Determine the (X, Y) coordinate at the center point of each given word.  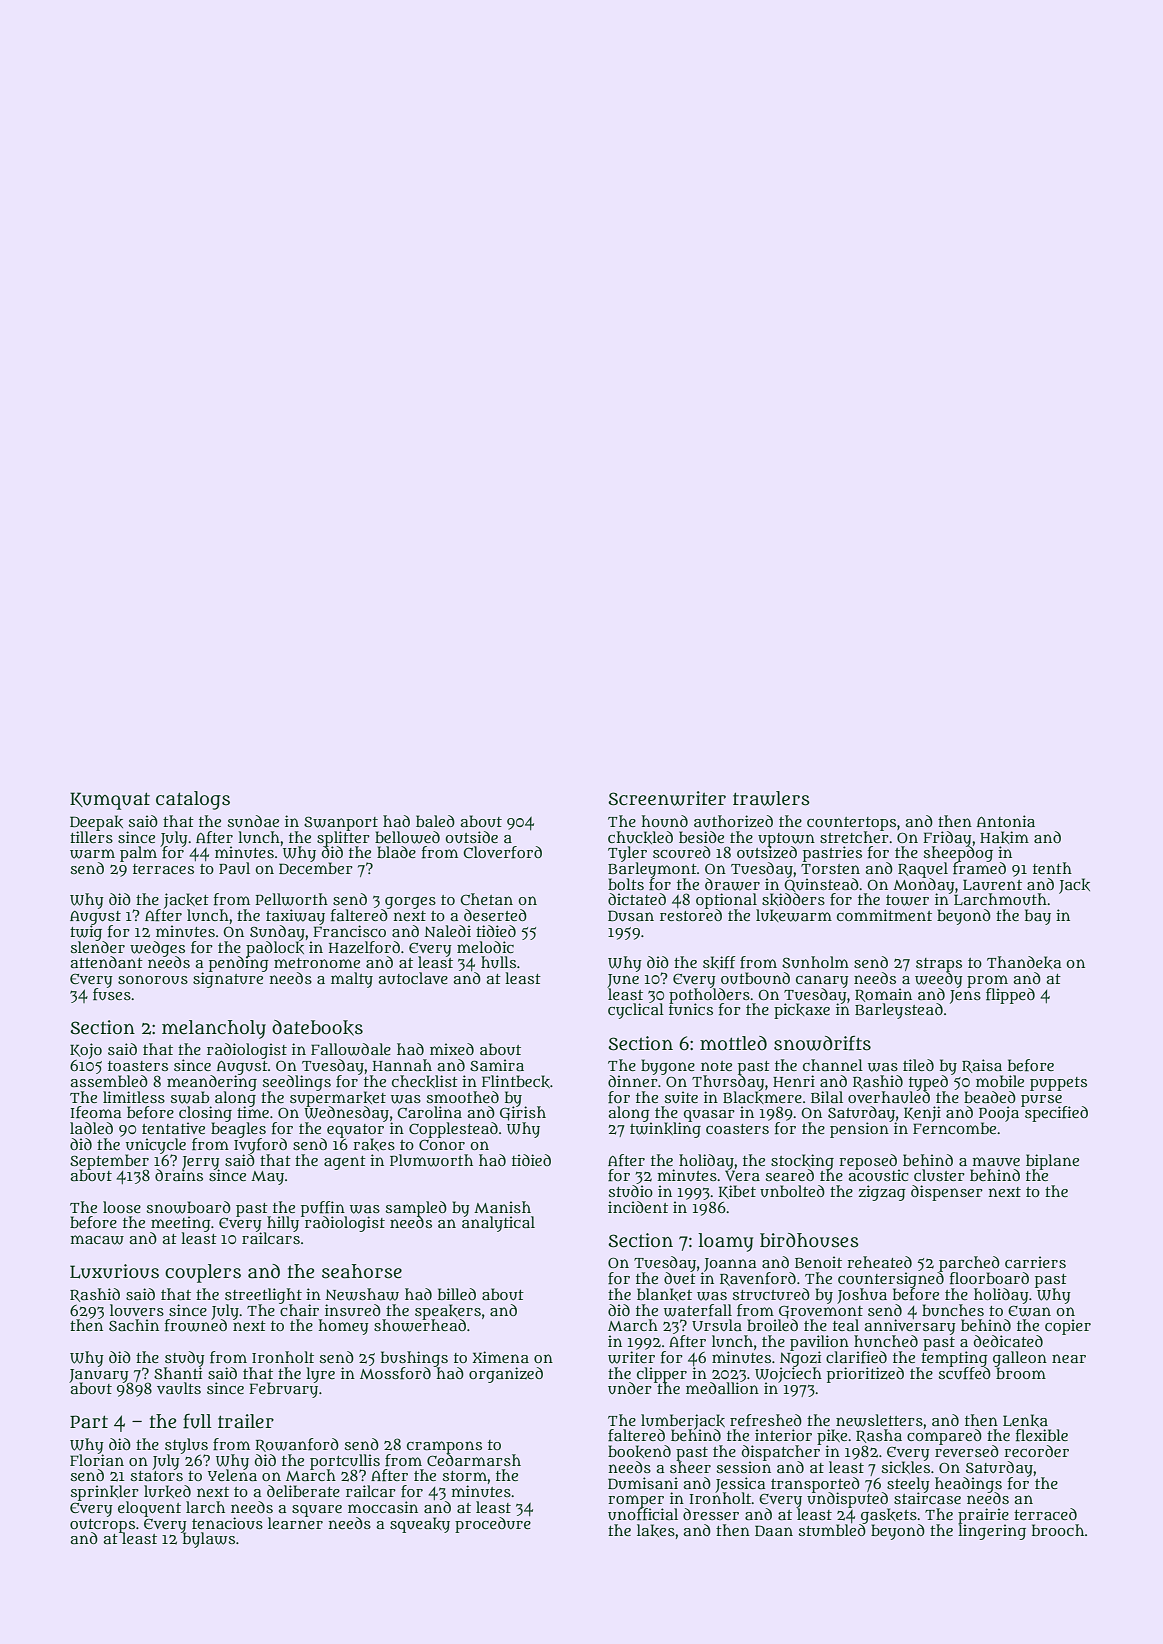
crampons (444, 1447)
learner (295, 1523)
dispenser (947, 1193)
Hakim (1004, 837)
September (109, 1162)
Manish (502, 1207)
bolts (626, 884)
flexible (1042, 1435)
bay (1038, 917)
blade (396, 852)
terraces (163, 869)
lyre (320, 1375)
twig (86, 933)
